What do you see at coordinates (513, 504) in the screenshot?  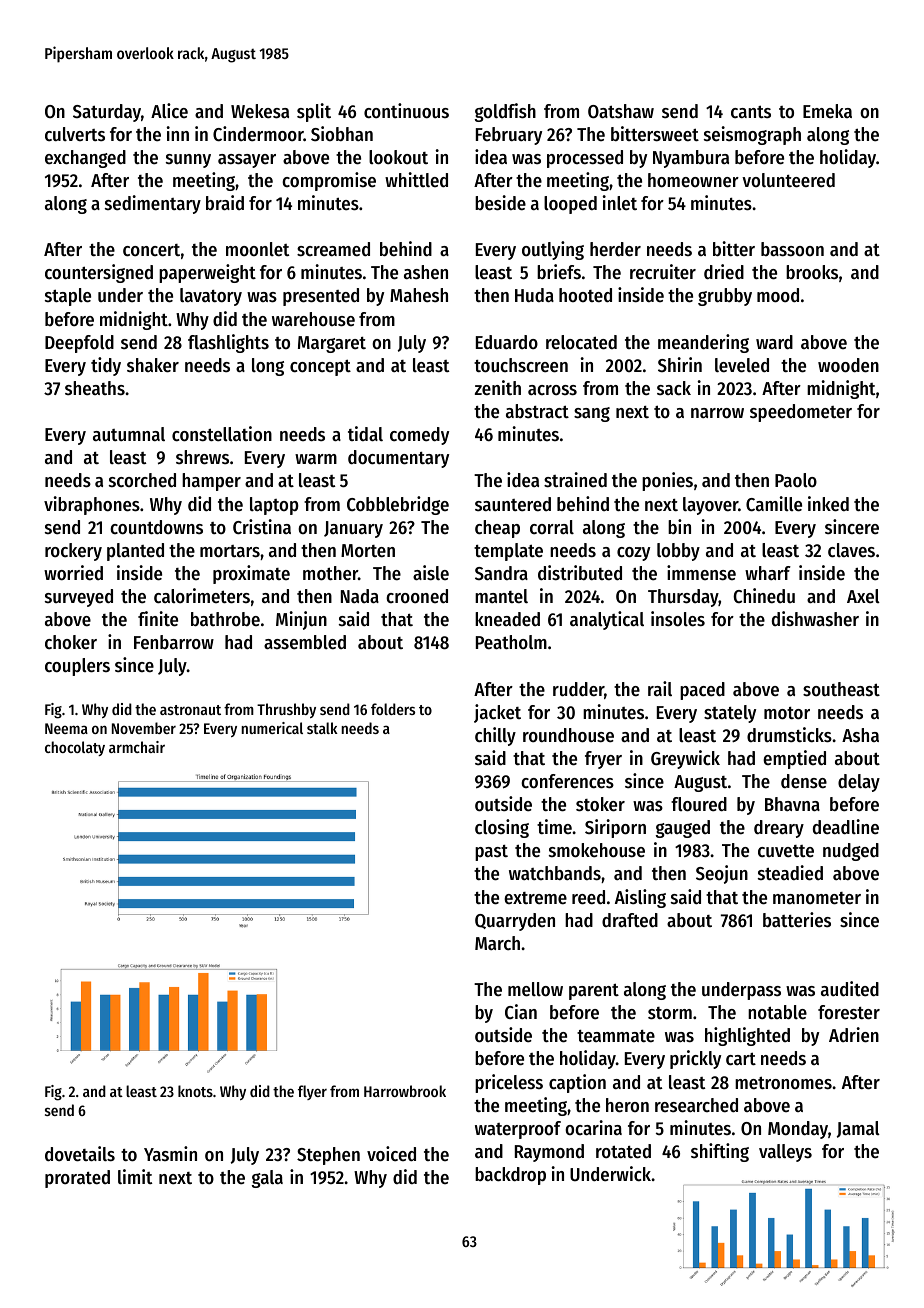 I see `sauntered` at bounding box center [513, 504].
